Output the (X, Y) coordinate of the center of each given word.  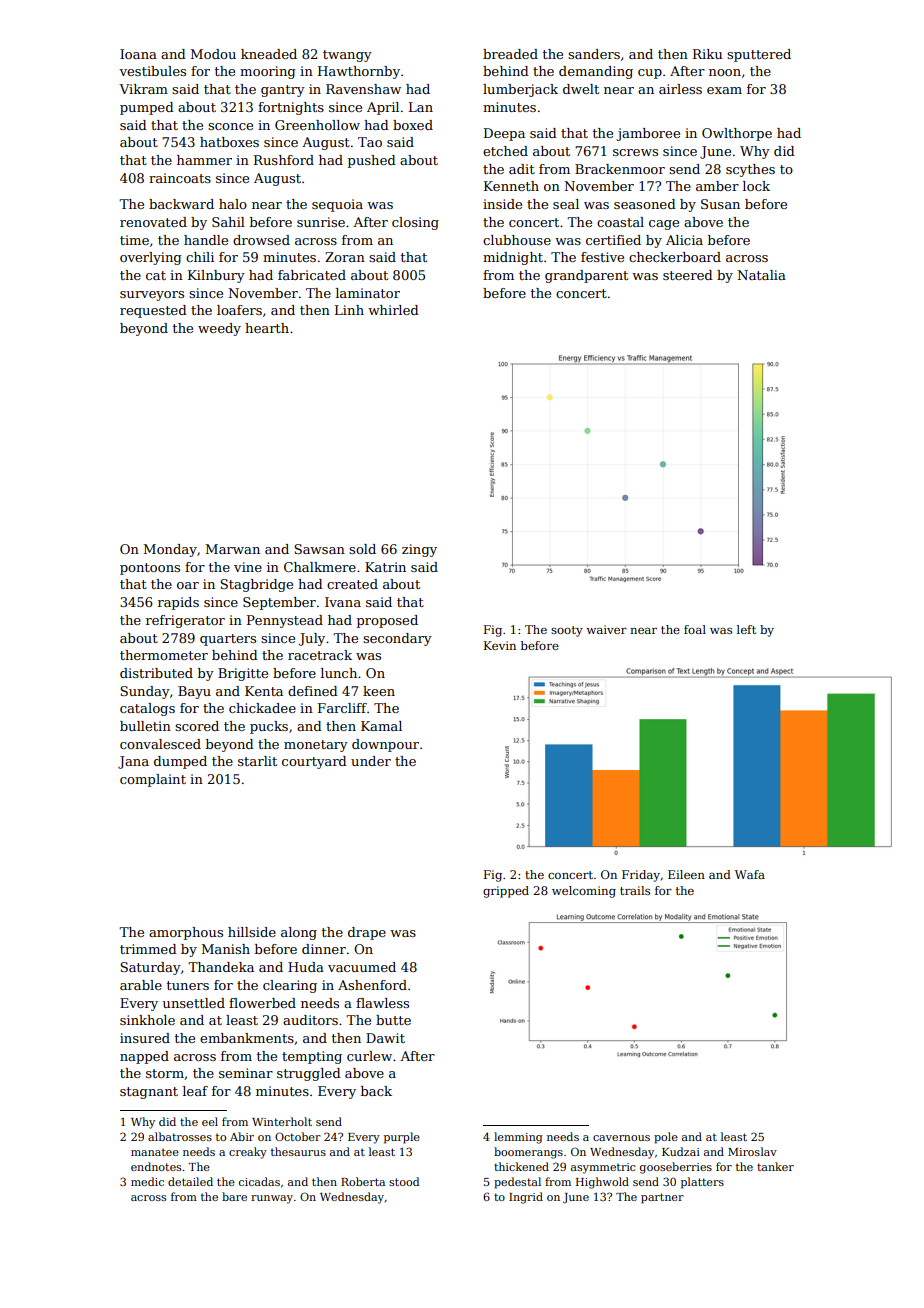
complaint (153, 780)
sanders (594, 54)
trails (635, 890)
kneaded (269, 54)
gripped (506, 892)
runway (272, 1199)
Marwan (233, 549)
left (746, 629)
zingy (419, 550)
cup (650, 74)
